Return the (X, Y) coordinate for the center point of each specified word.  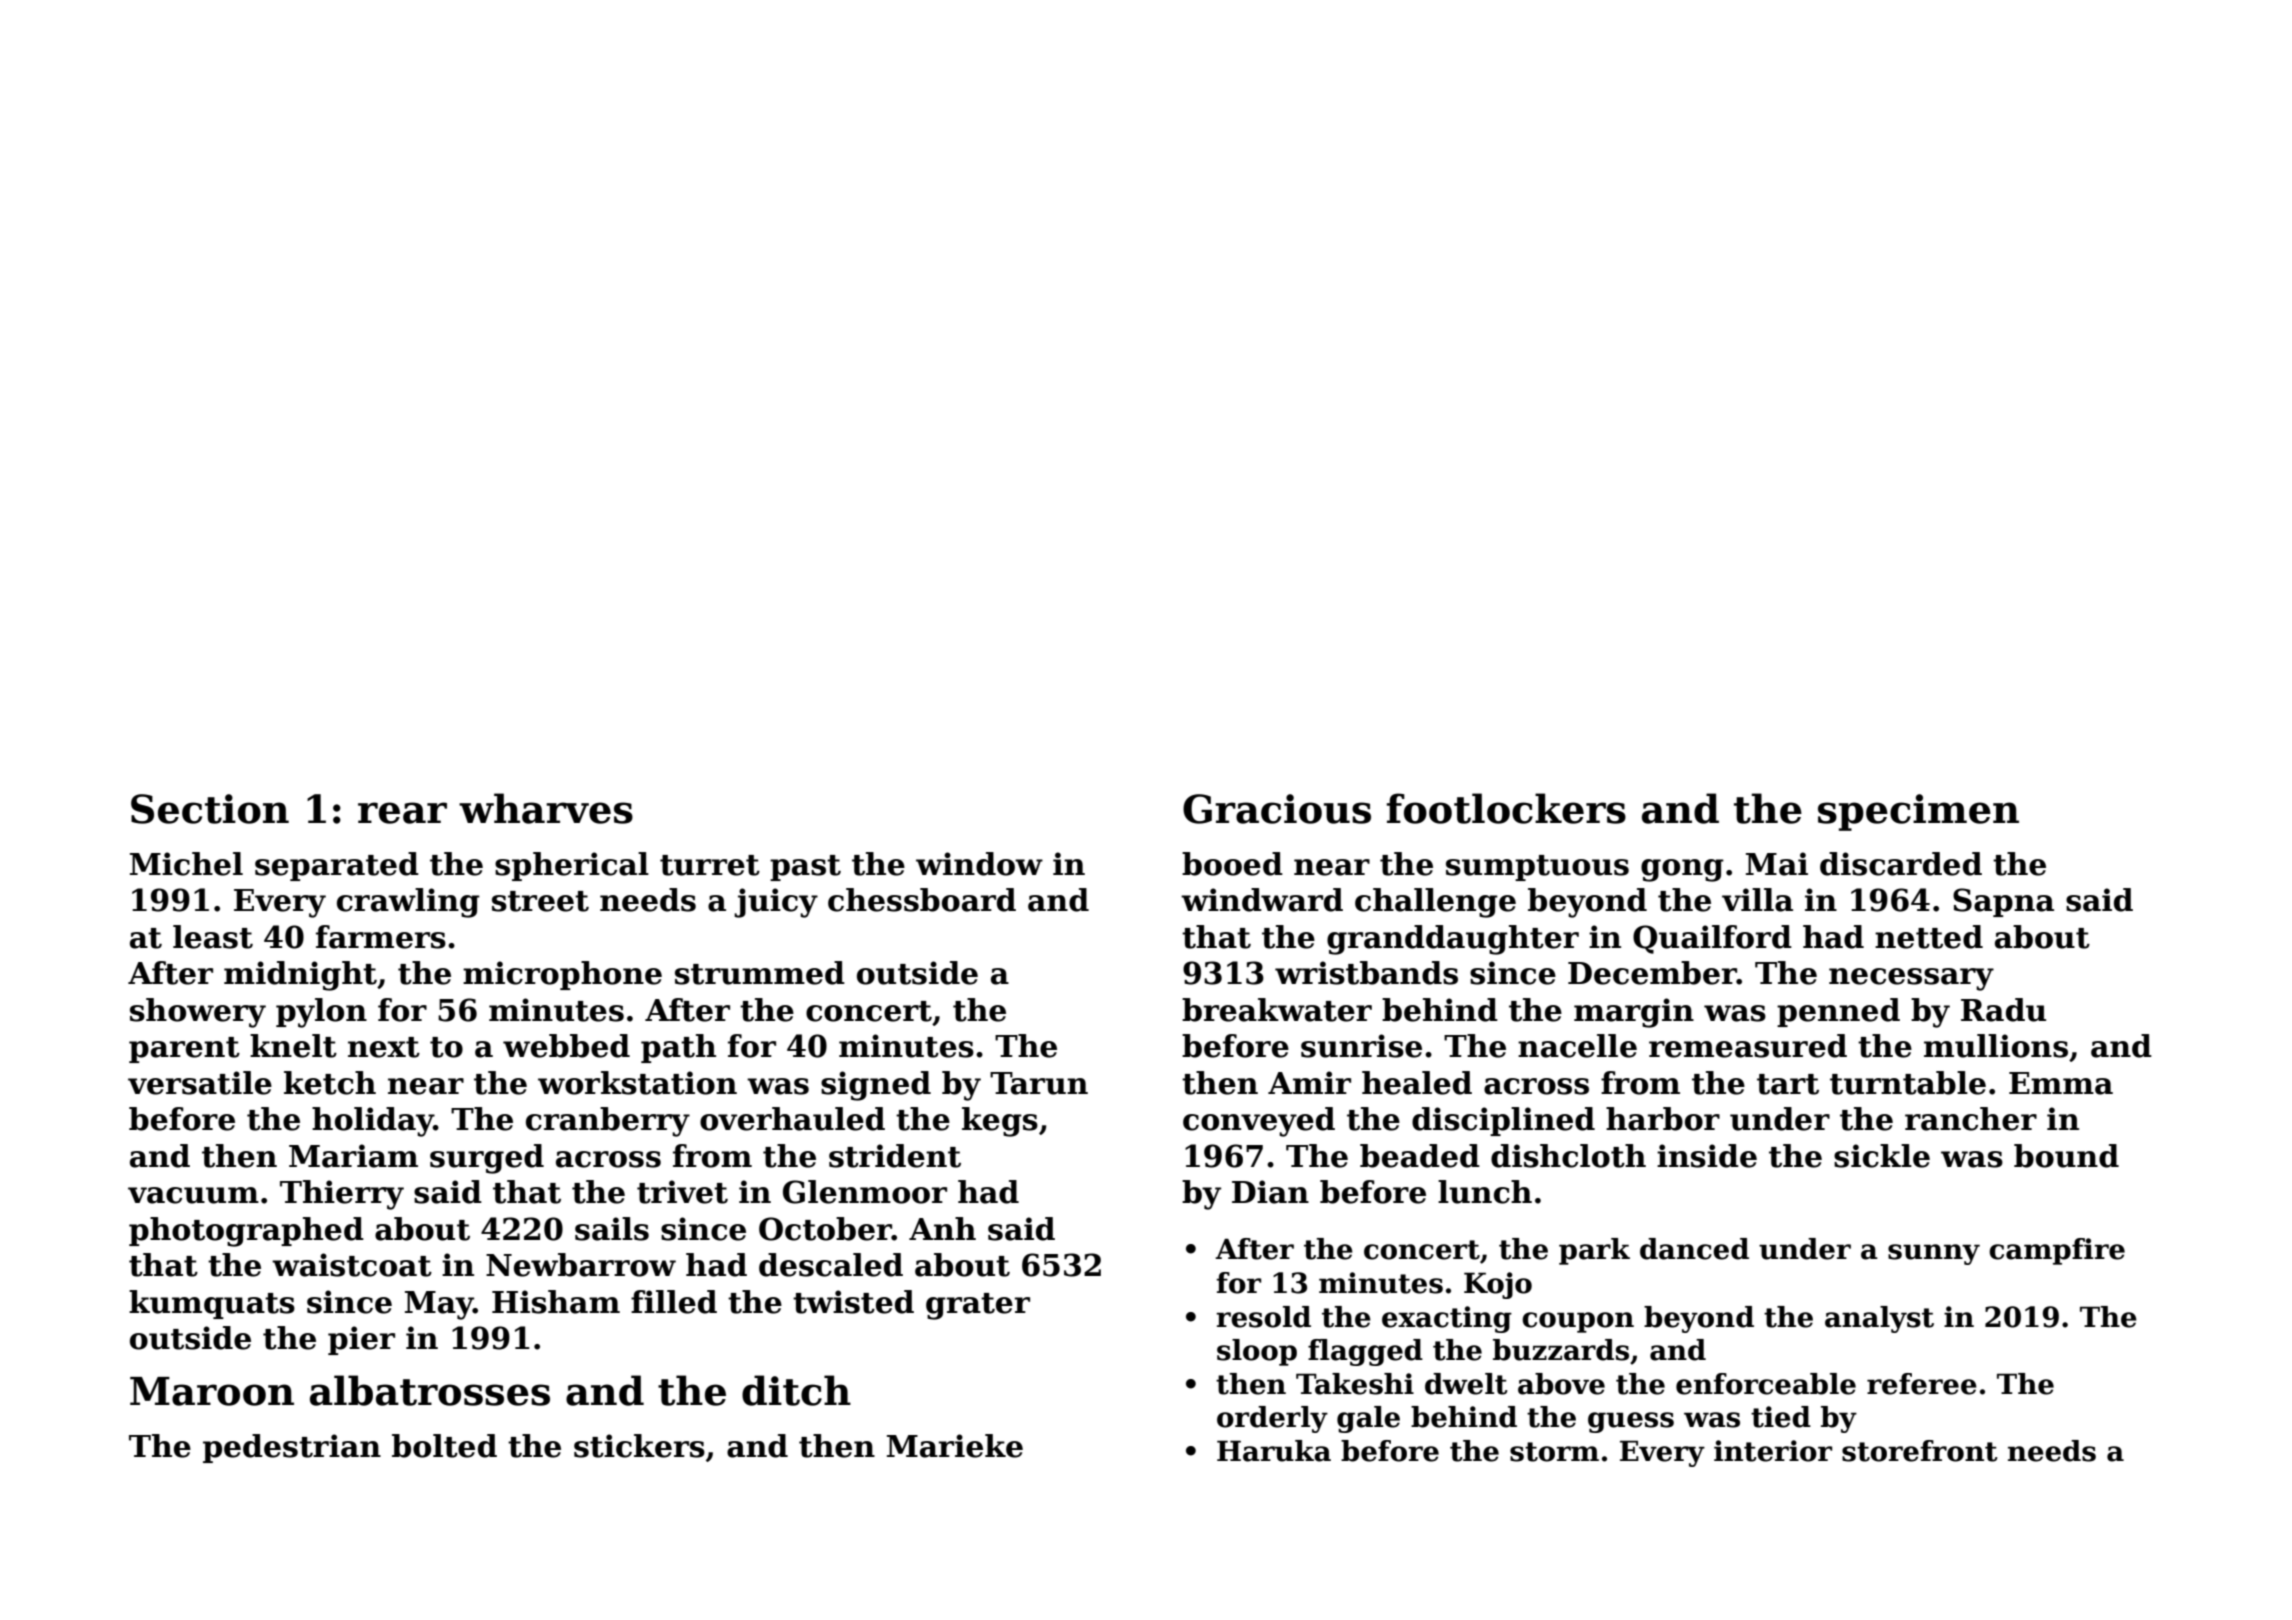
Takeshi (1355, 1384)
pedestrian (292, 1448)
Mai (1777, 864)
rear (402, 813)
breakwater (1277, 1010)
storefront (1920, 1451)
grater (978, 1306)
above (1561, 1384)
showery (198, 1013)
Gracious (1277, 809)
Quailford (1712, 939)
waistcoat (352, 1265)
